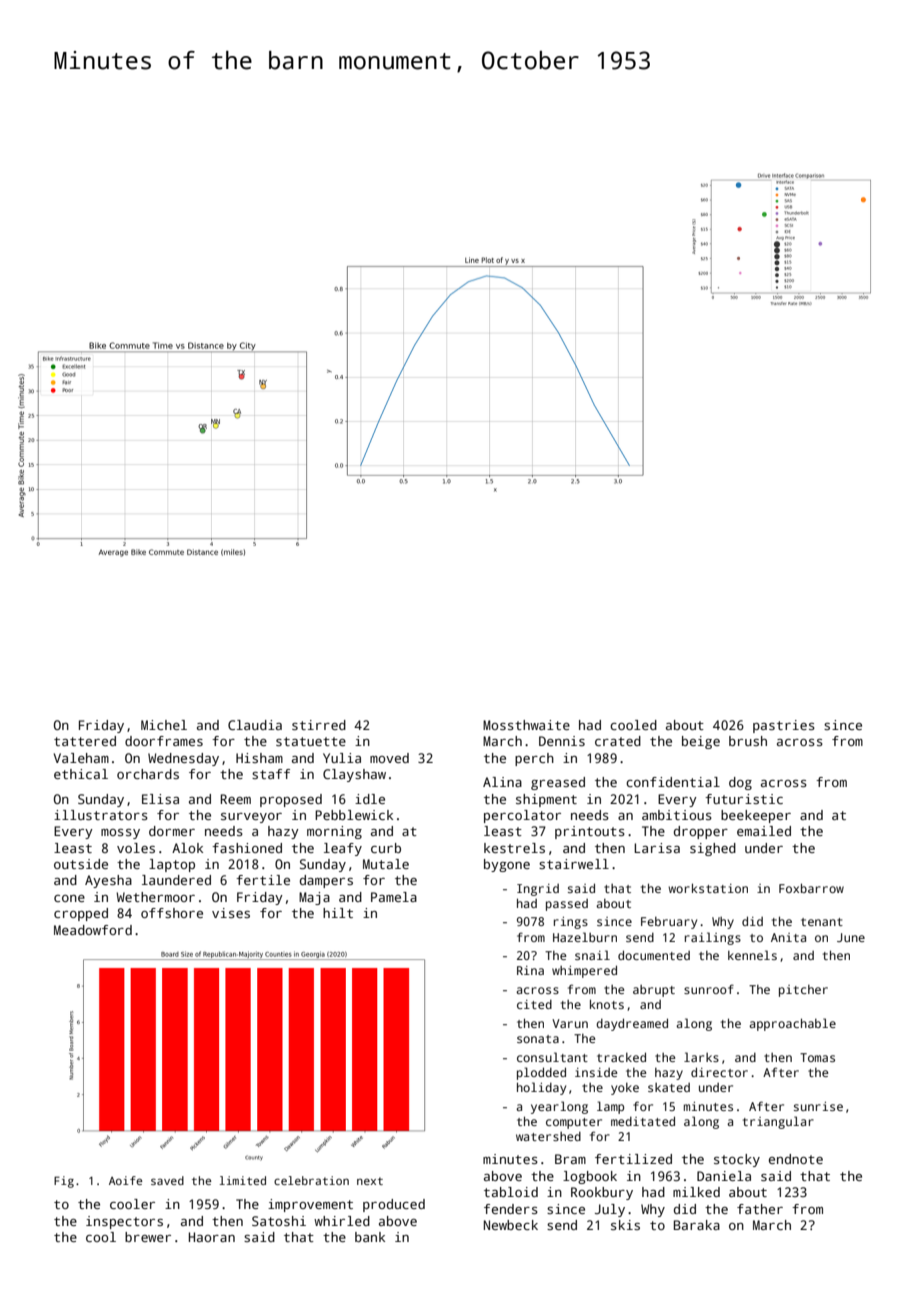 The image size is (924, 1308). What do you see at coordinates (737, 1160) in the image?
I see `stocky` at bounding box center [737, 1160].
